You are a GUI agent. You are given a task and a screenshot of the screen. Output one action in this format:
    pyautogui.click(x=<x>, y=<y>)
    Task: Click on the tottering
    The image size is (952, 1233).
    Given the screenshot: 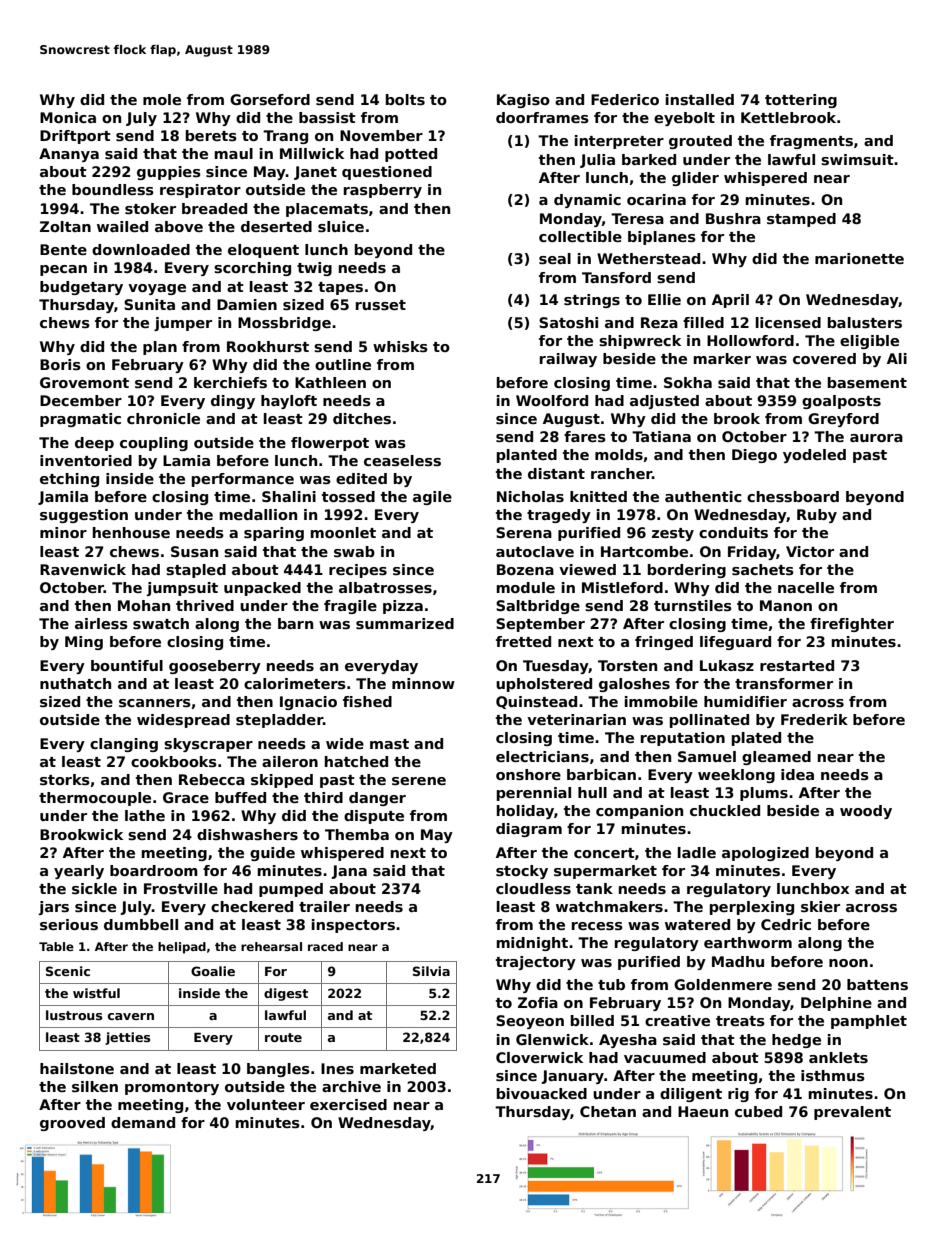 What is the action you would take?
    pyautogui.click(x=801, y=101)
